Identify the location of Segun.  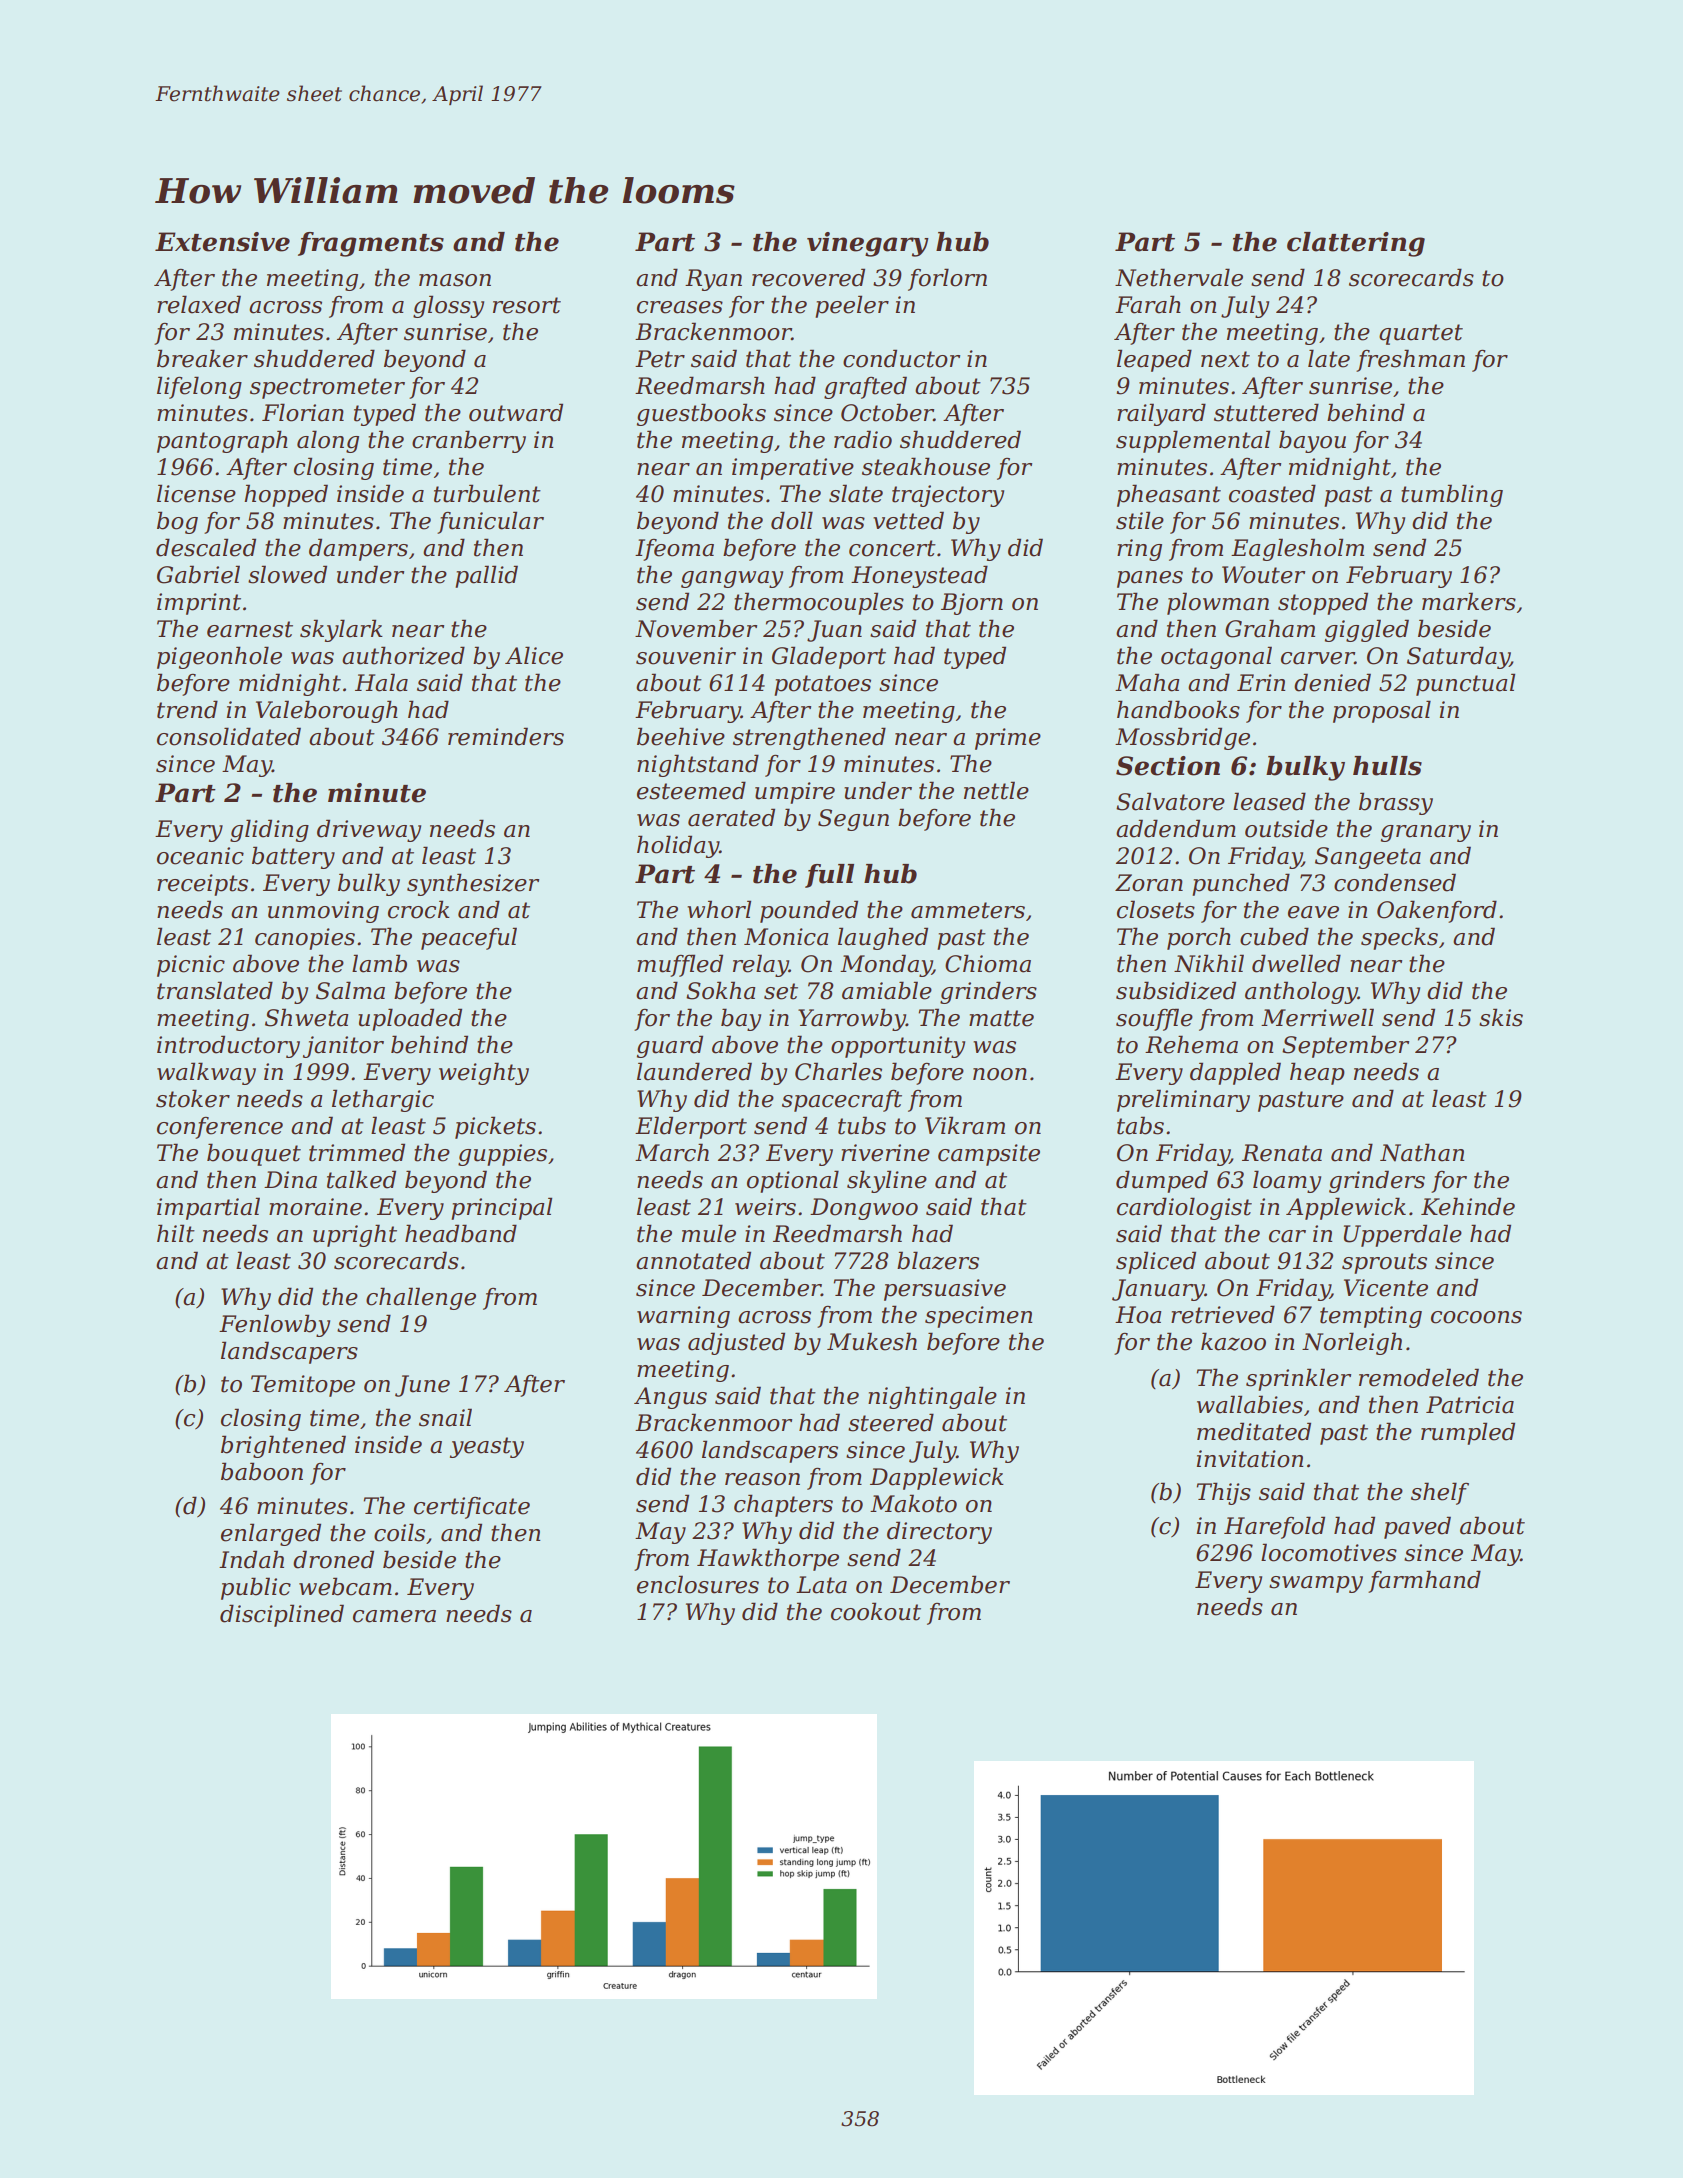
(853, 820).
